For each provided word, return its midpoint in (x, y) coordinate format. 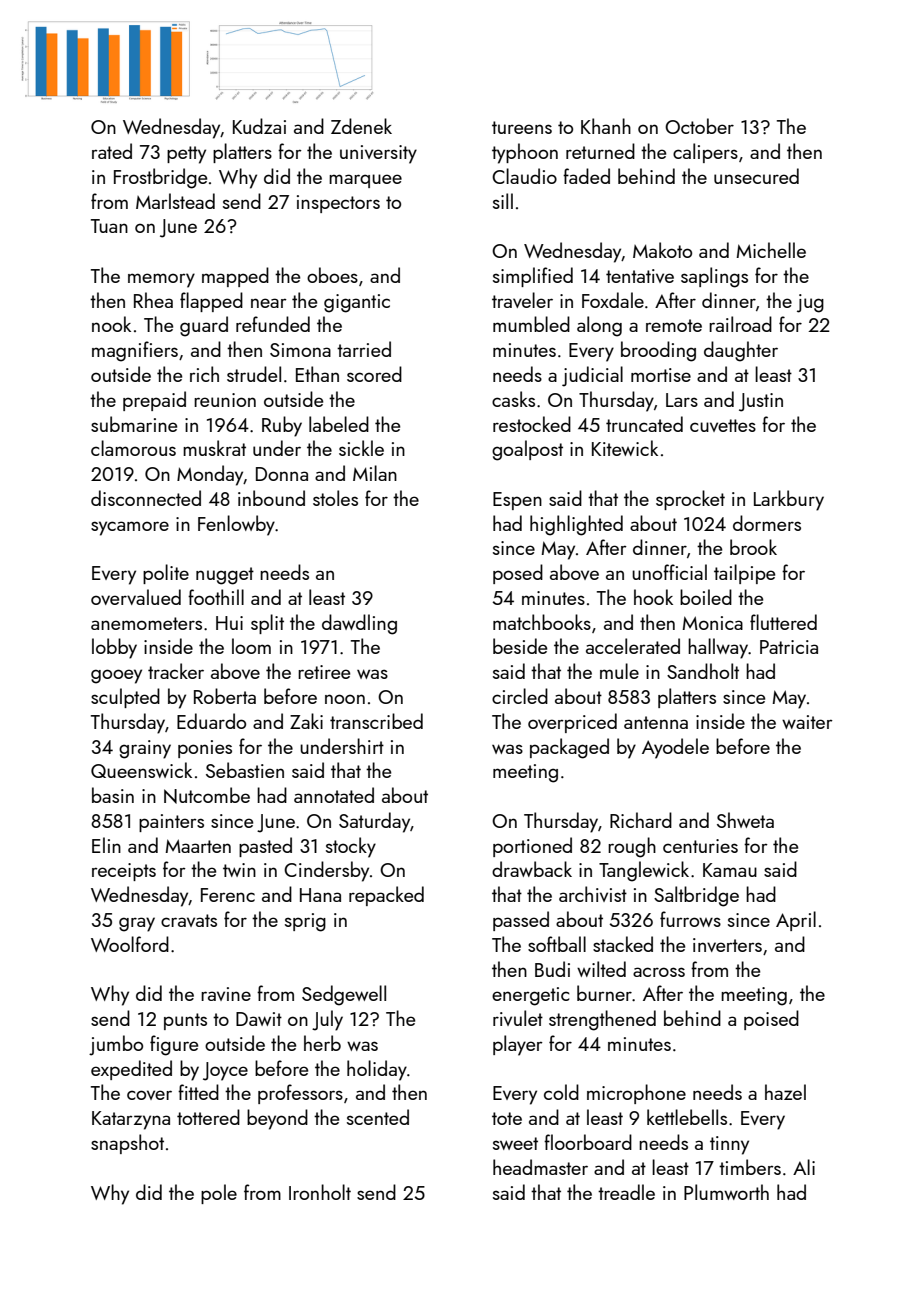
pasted (265, 847)
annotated (334, 795)
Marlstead (175, 201)
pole (219, 1194)
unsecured (756, 176)
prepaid (154, 401)
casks (513, 399)
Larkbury (789, 500)
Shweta (745, 820)
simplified (533, 277)
